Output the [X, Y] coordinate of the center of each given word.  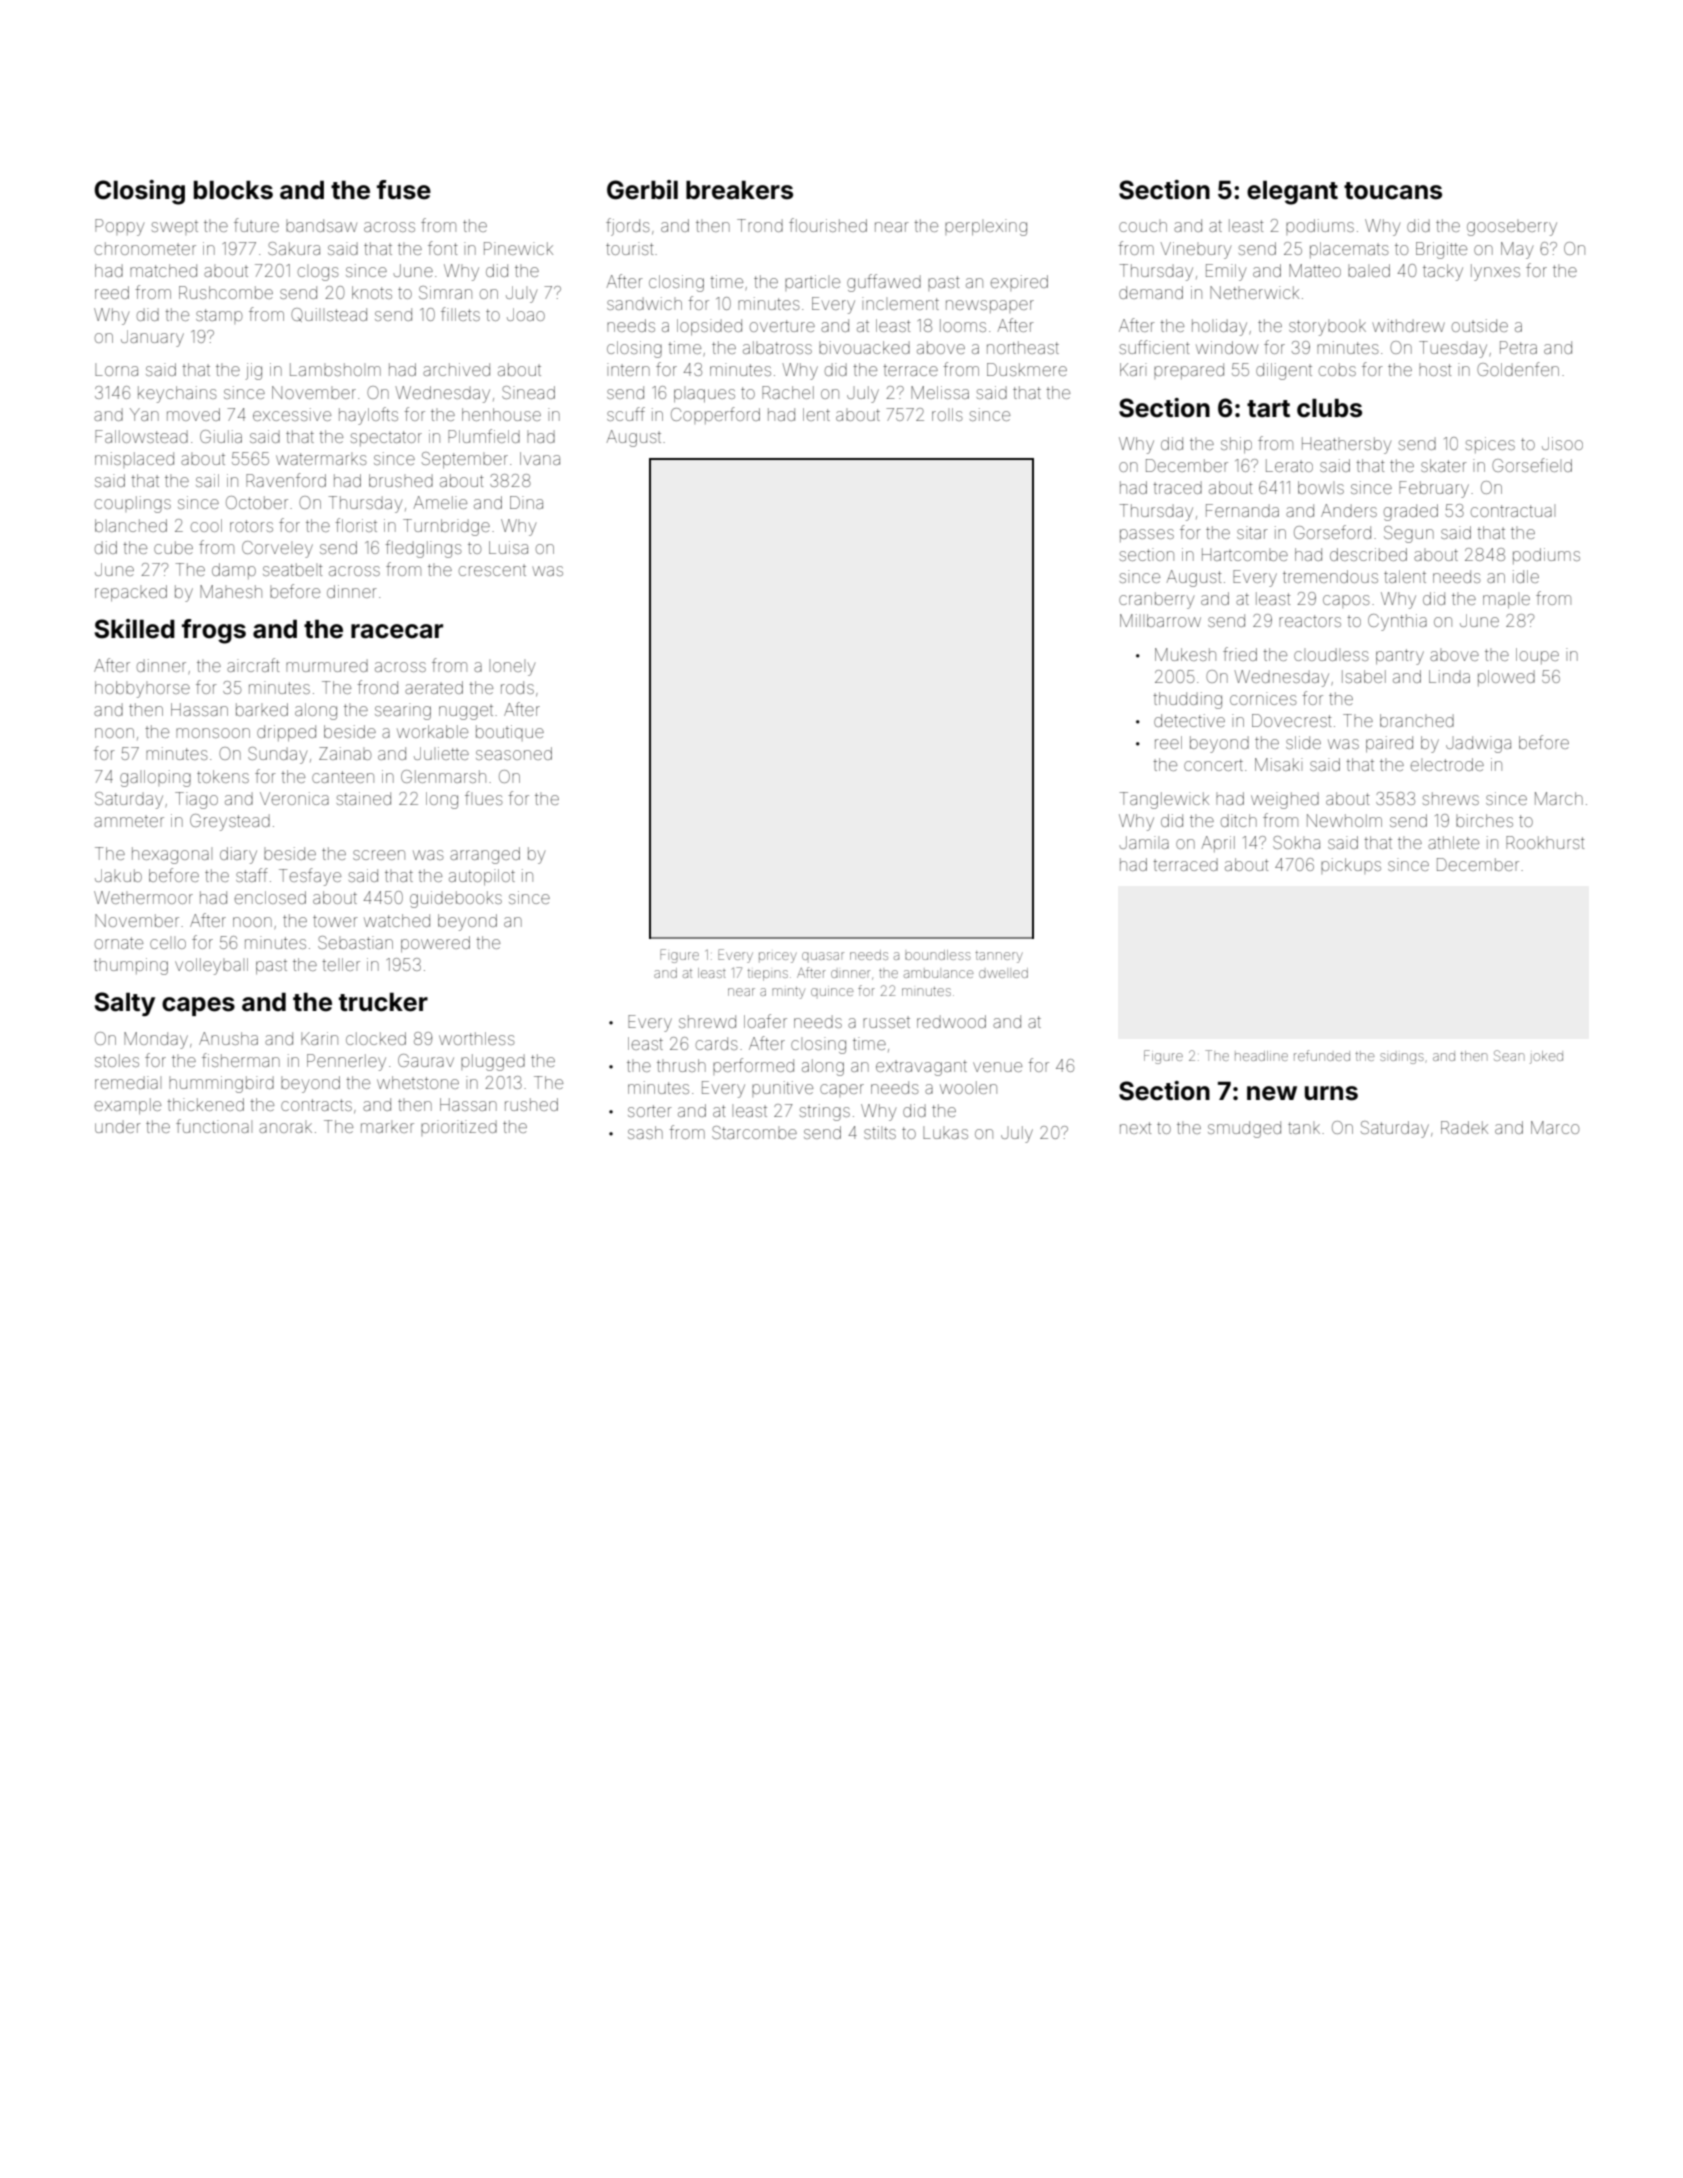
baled [1369, 270]
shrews [1451, 798]
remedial [126, 1082]
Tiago [196, 800]
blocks [233, 190]
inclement [900, 303]
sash [645, 1132]
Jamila [1144, 842]
